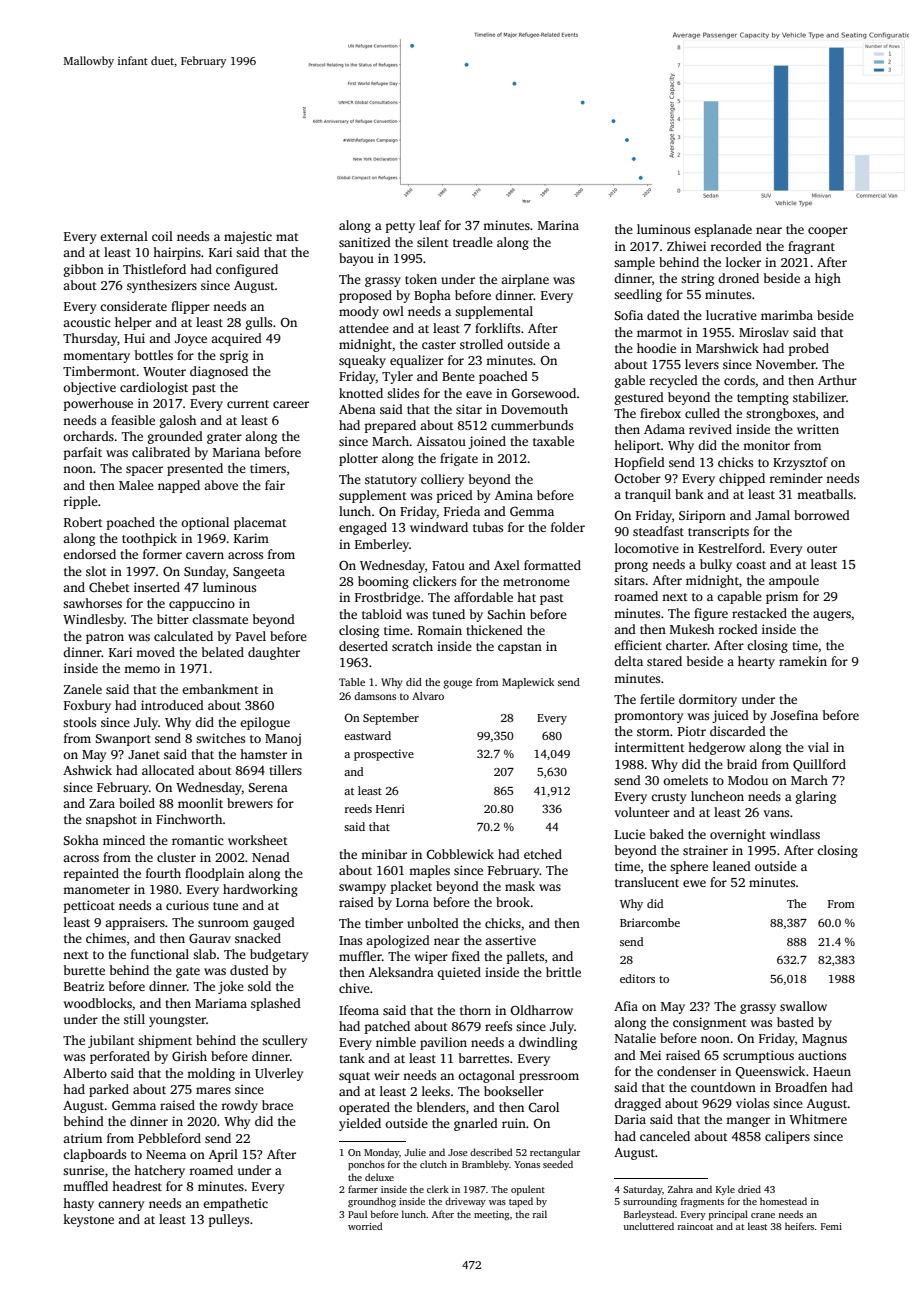  Describe the element at coordinates (96, 571) in the page. I see `slot` at that location.
